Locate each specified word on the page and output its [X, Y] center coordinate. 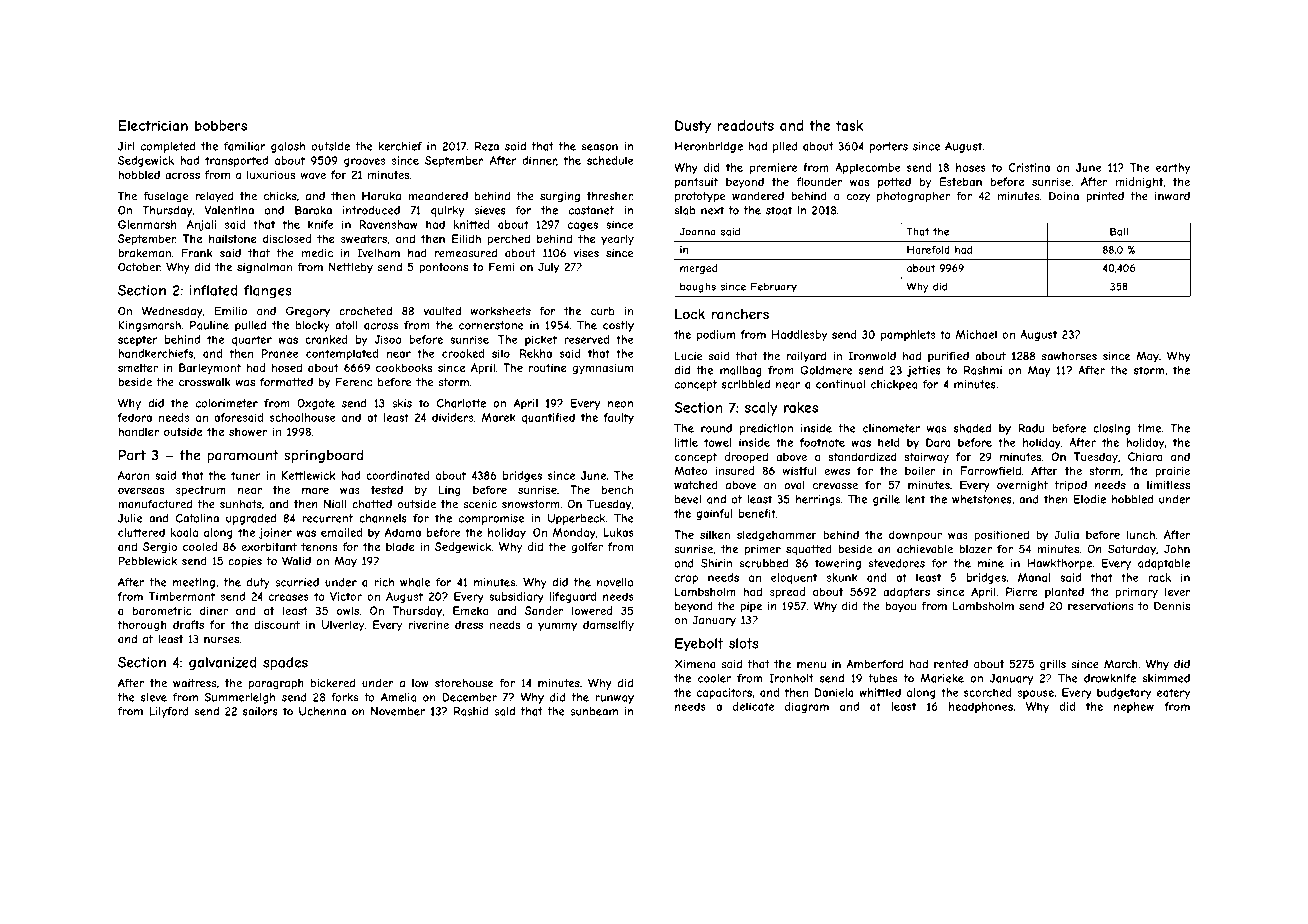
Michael [976, 334]
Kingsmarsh [149, 326]
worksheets [501, 311]
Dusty [693, 127]
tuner [246, 475]
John [1177, 549]
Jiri [126, 146]
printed [1105, 197]
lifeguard [573, 597]
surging [560, 197]
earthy [1173, 168]
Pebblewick [147, 561]
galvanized [223, 663]
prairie [1172, 471]
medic [317, 253]
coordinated [398, 475]
